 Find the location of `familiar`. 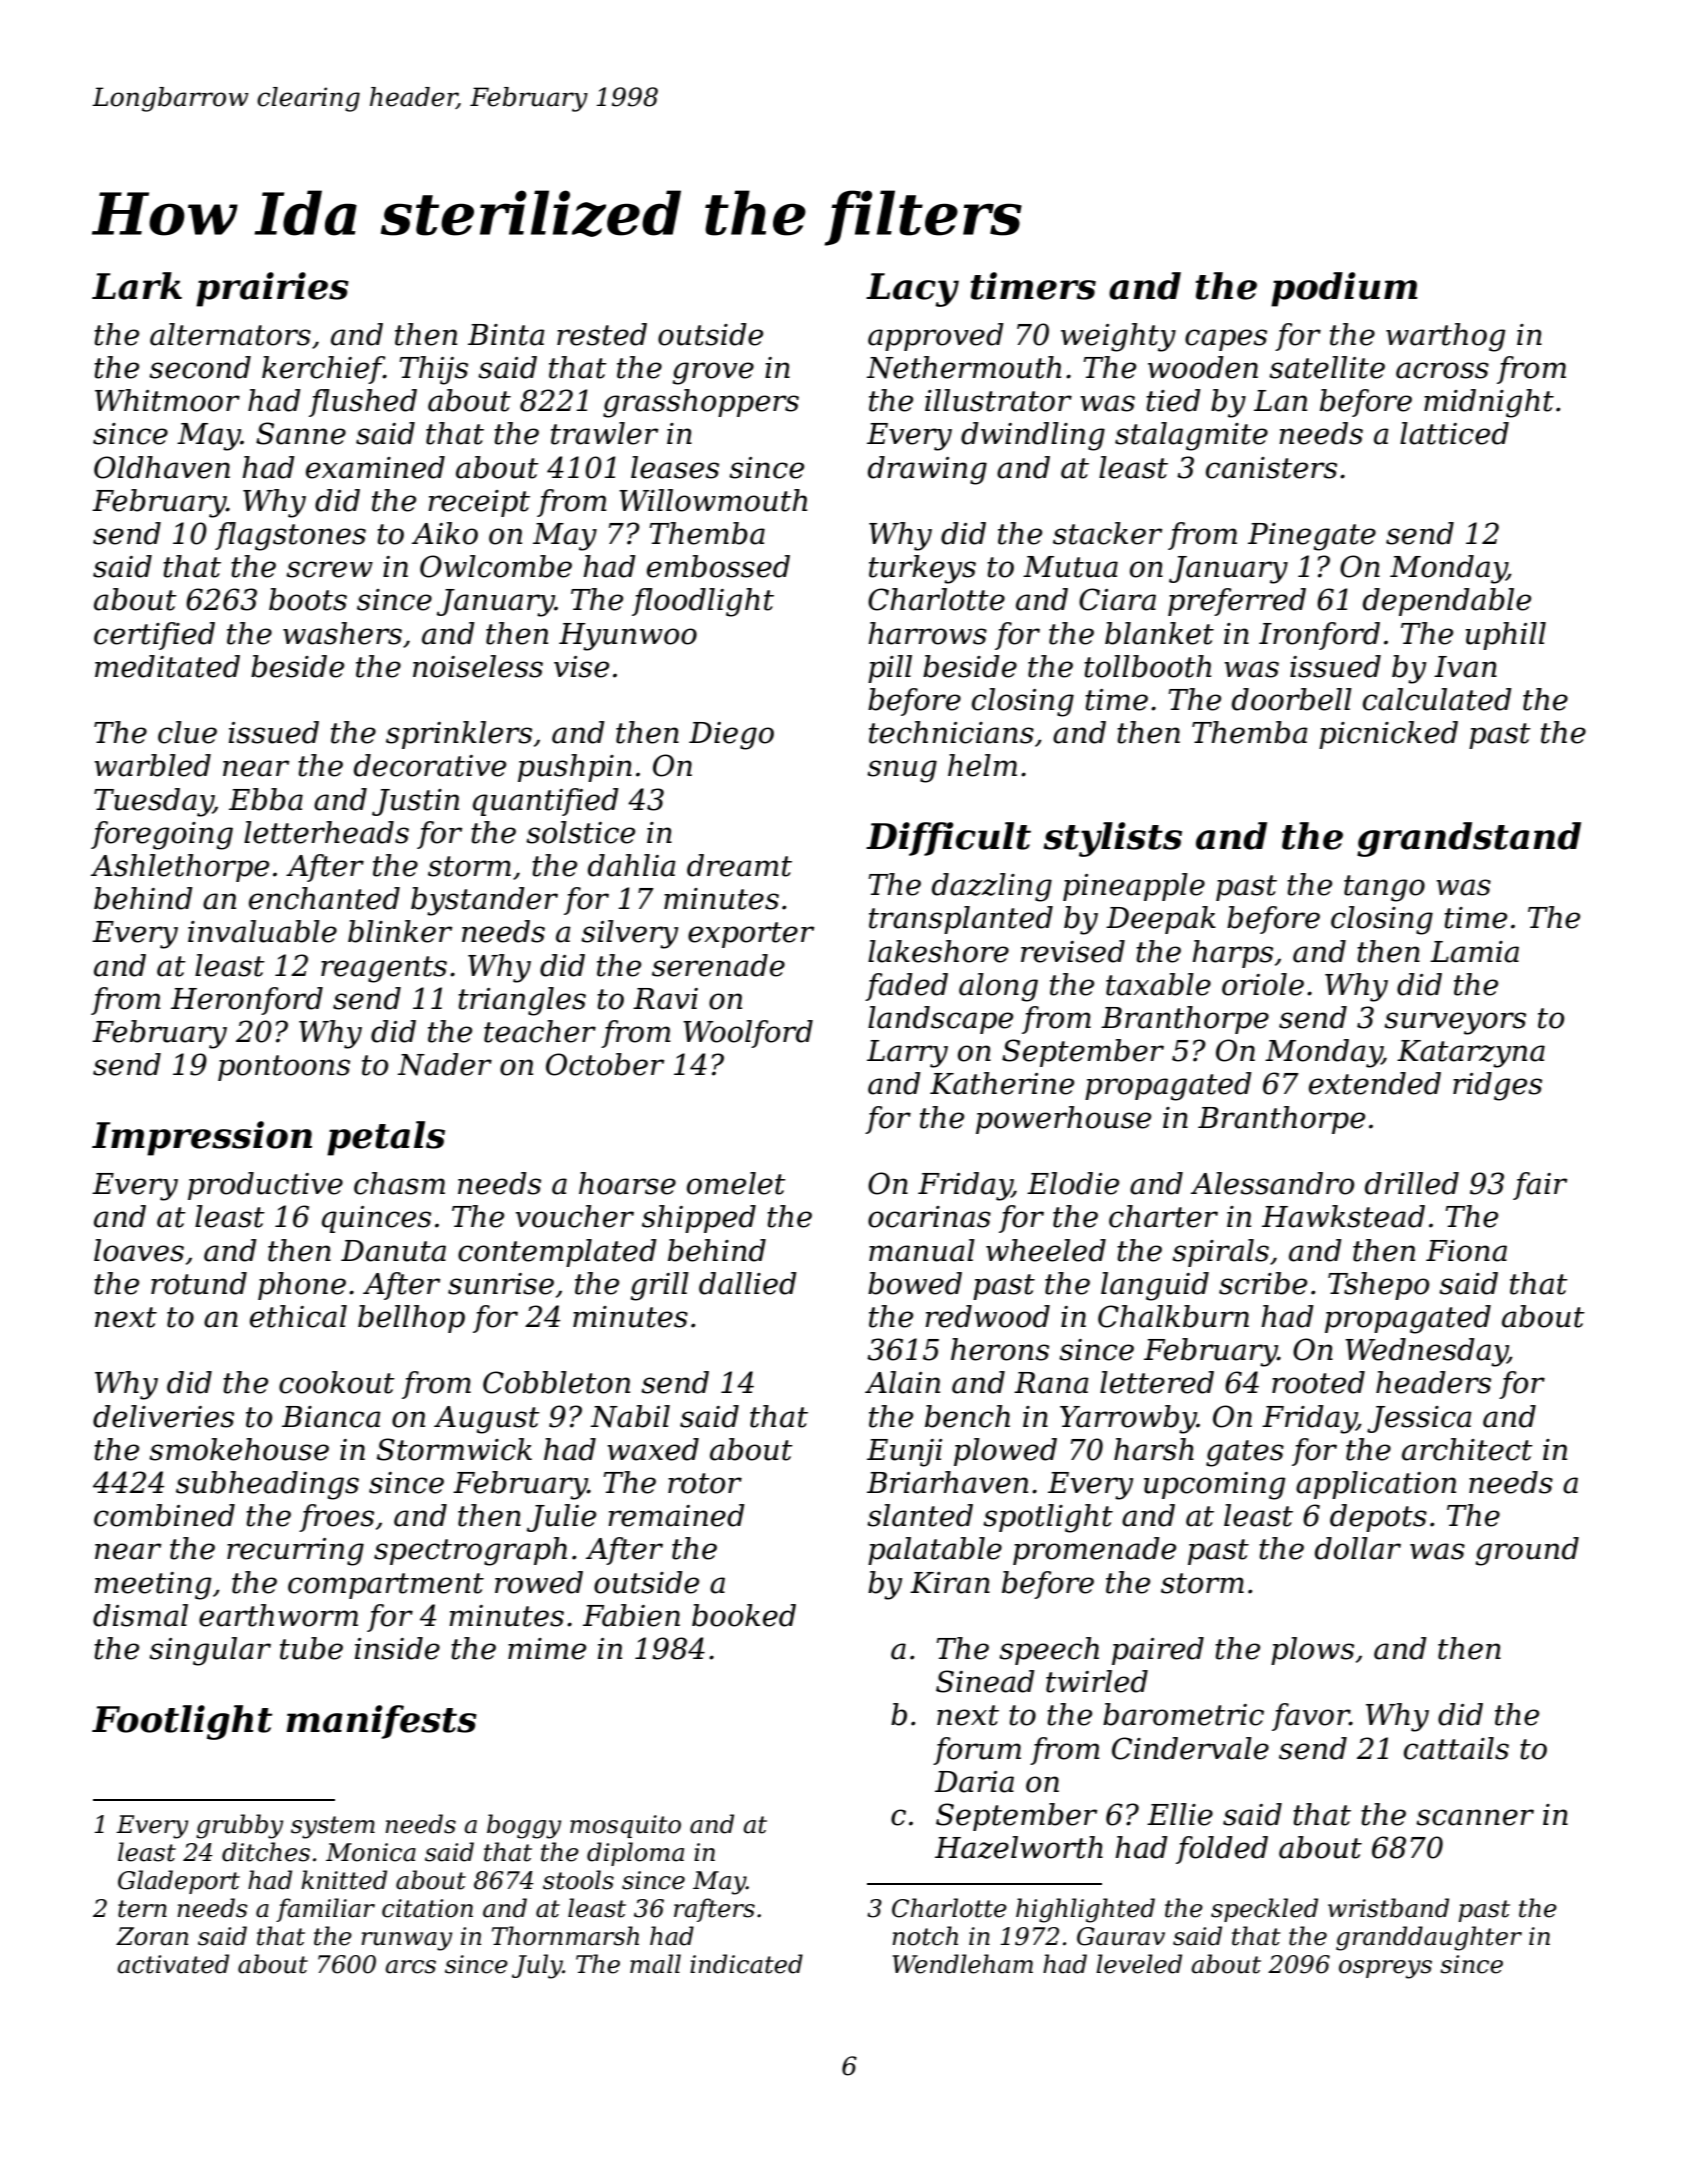

familiar is located at coordinates (325, 1910).
